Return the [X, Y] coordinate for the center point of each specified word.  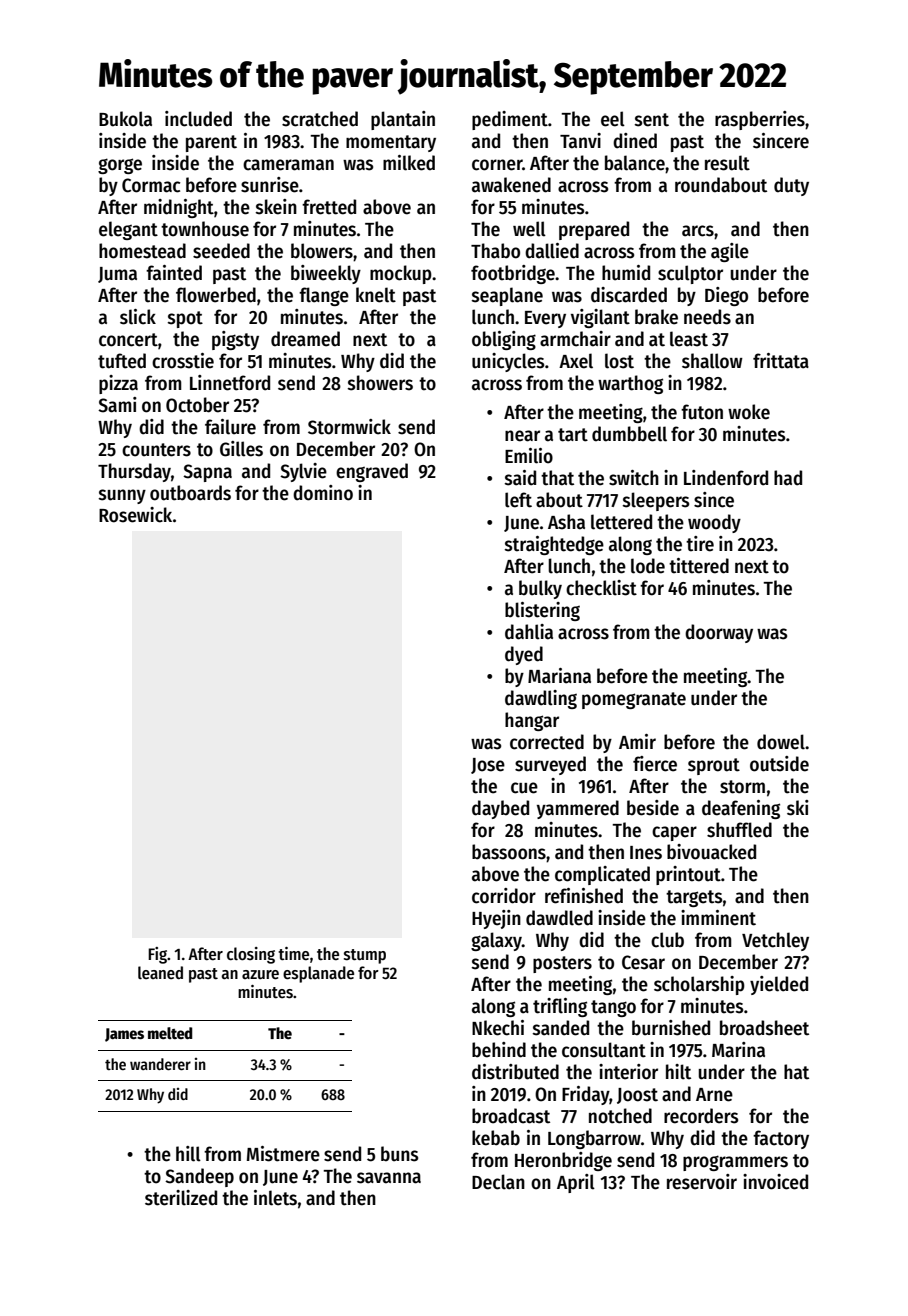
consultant [604, 1050]
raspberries [760, 120]
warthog [630, 384]
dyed [524, 655]
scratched [320, 119]
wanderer [160, 1064]
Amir [637, 741]
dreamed [305, 339]
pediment [510, 120]
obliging [504, 340]
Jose [488, 766]
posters [562, 964]
